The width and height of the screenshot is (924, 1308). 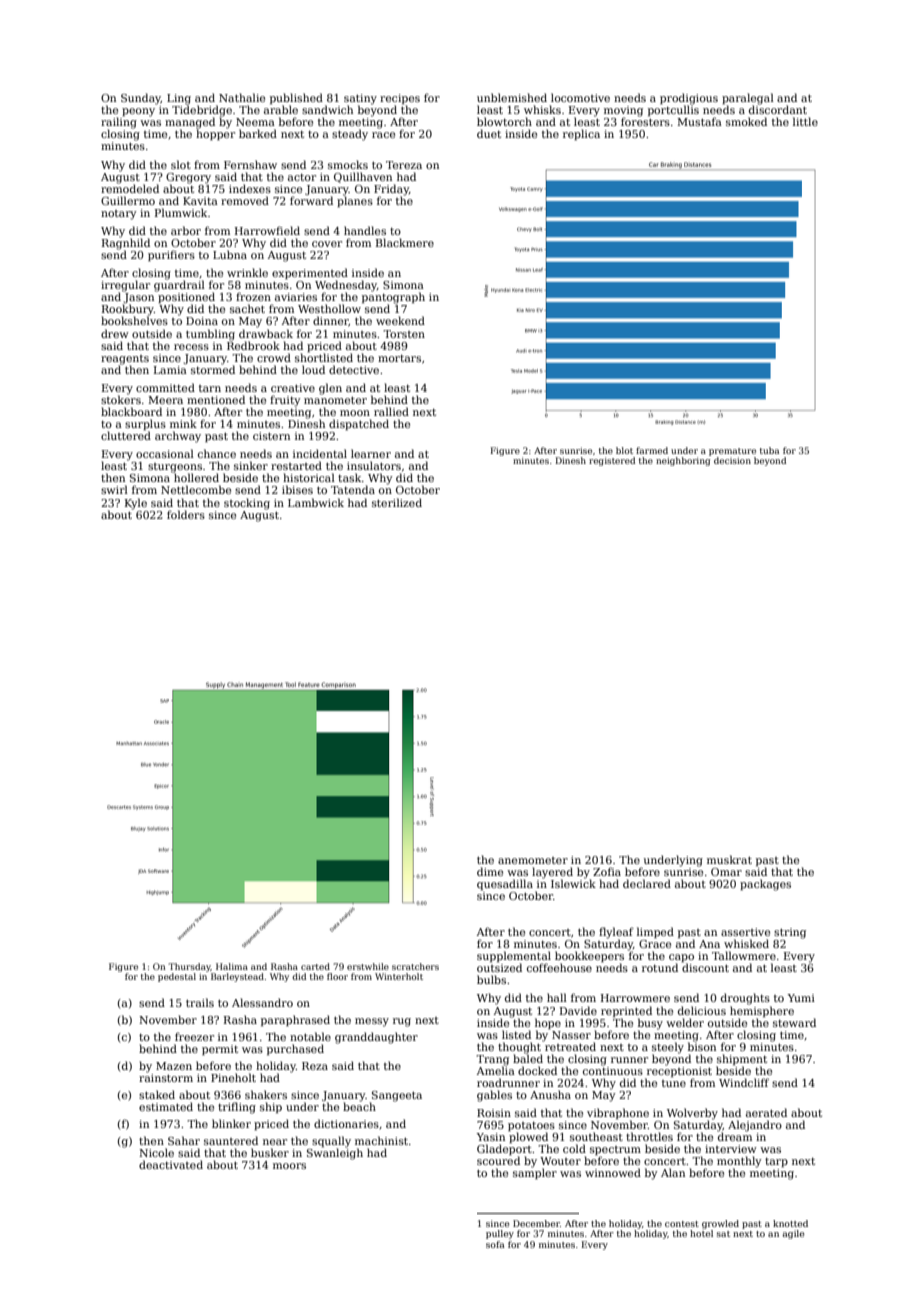 I want to click on hollered, so click(x=196, y=477).
